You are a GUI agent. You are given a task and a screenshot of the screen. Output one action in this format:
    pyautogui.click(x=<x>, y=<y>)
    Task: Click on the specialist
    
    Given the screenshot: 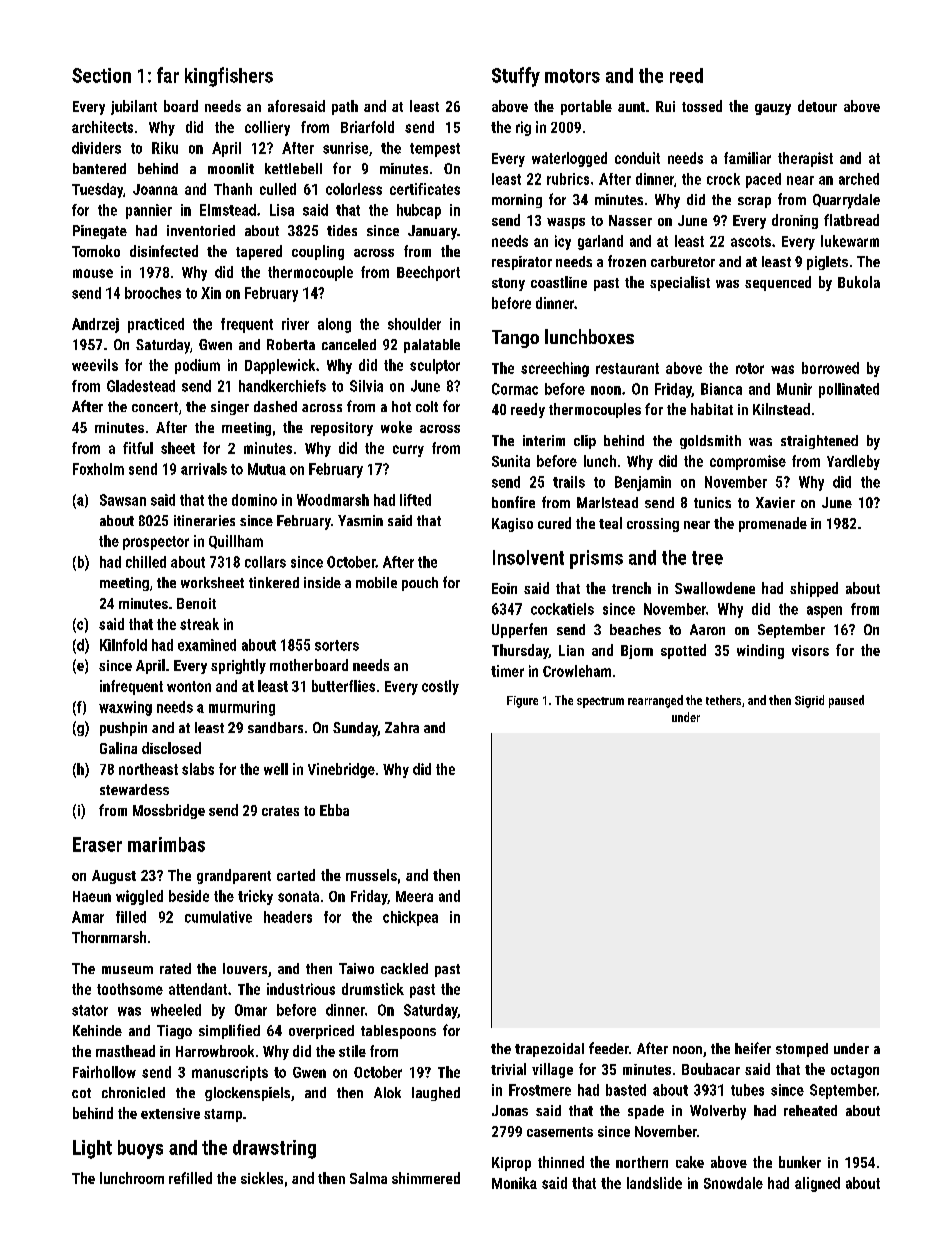 What is the action you would take?
    pyautogui.click(x=680, y=283)
